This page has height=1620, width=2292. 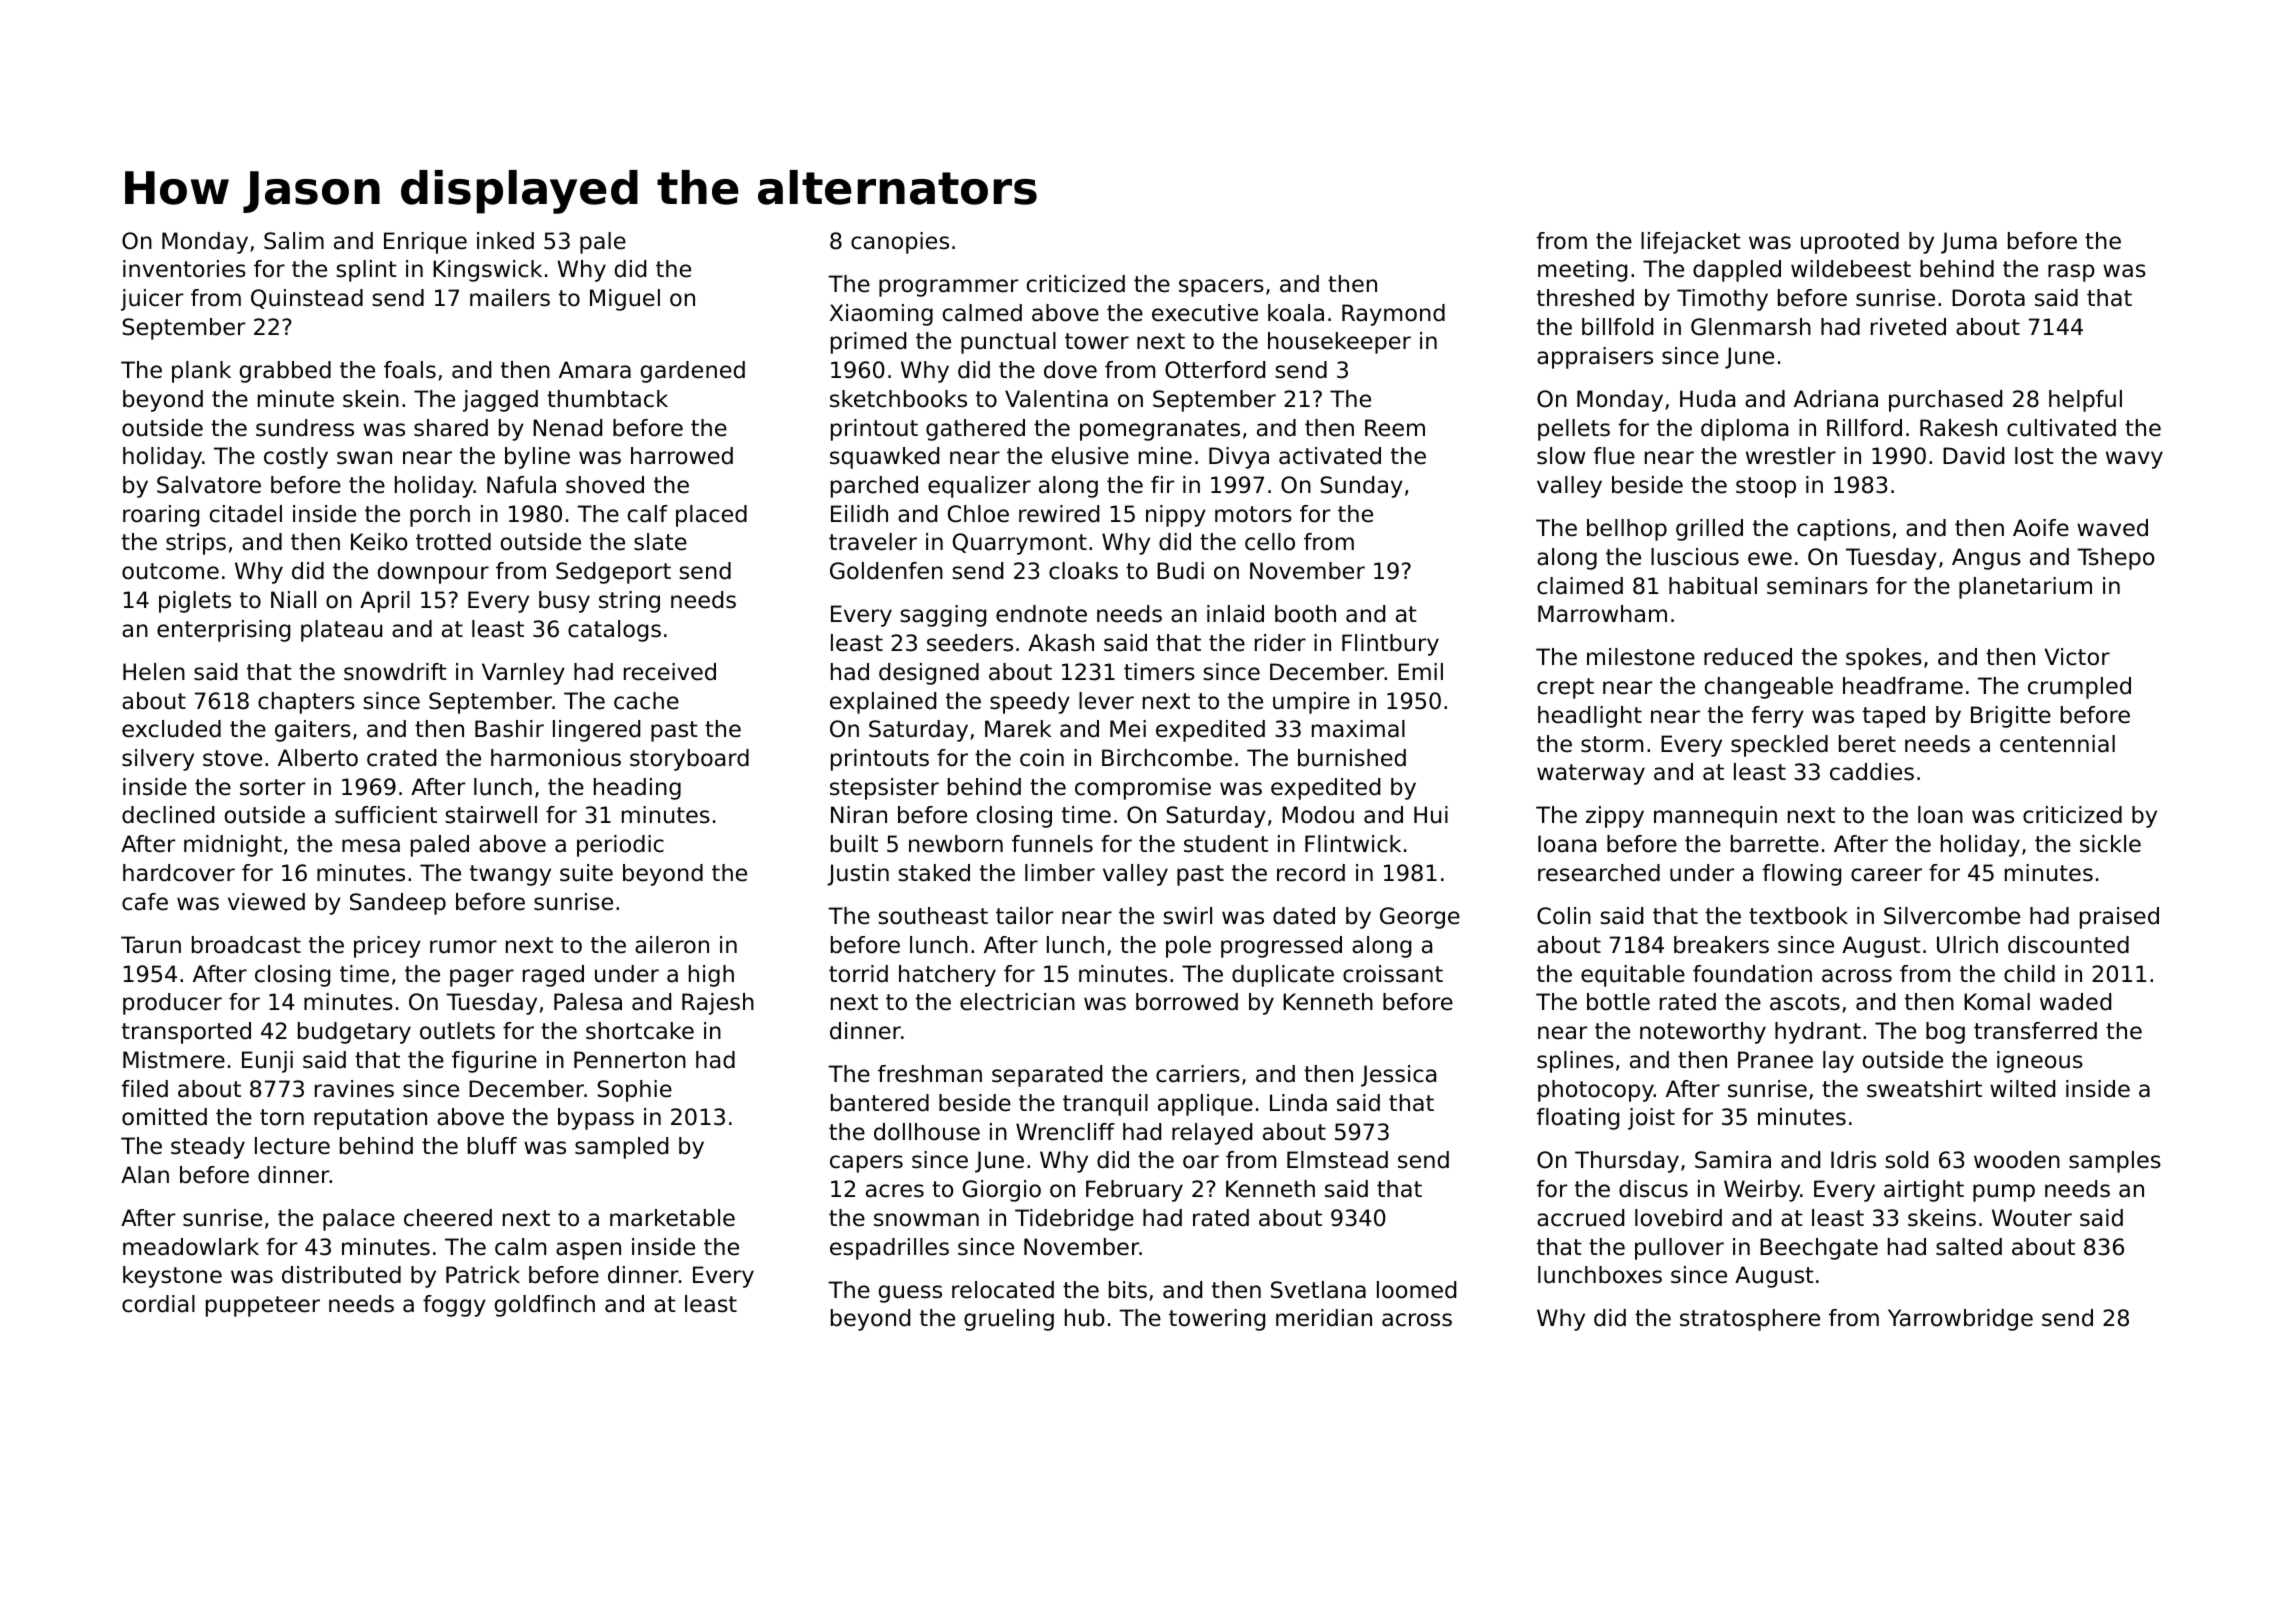 I want to click on piglets, so click(x=195, y=602).
